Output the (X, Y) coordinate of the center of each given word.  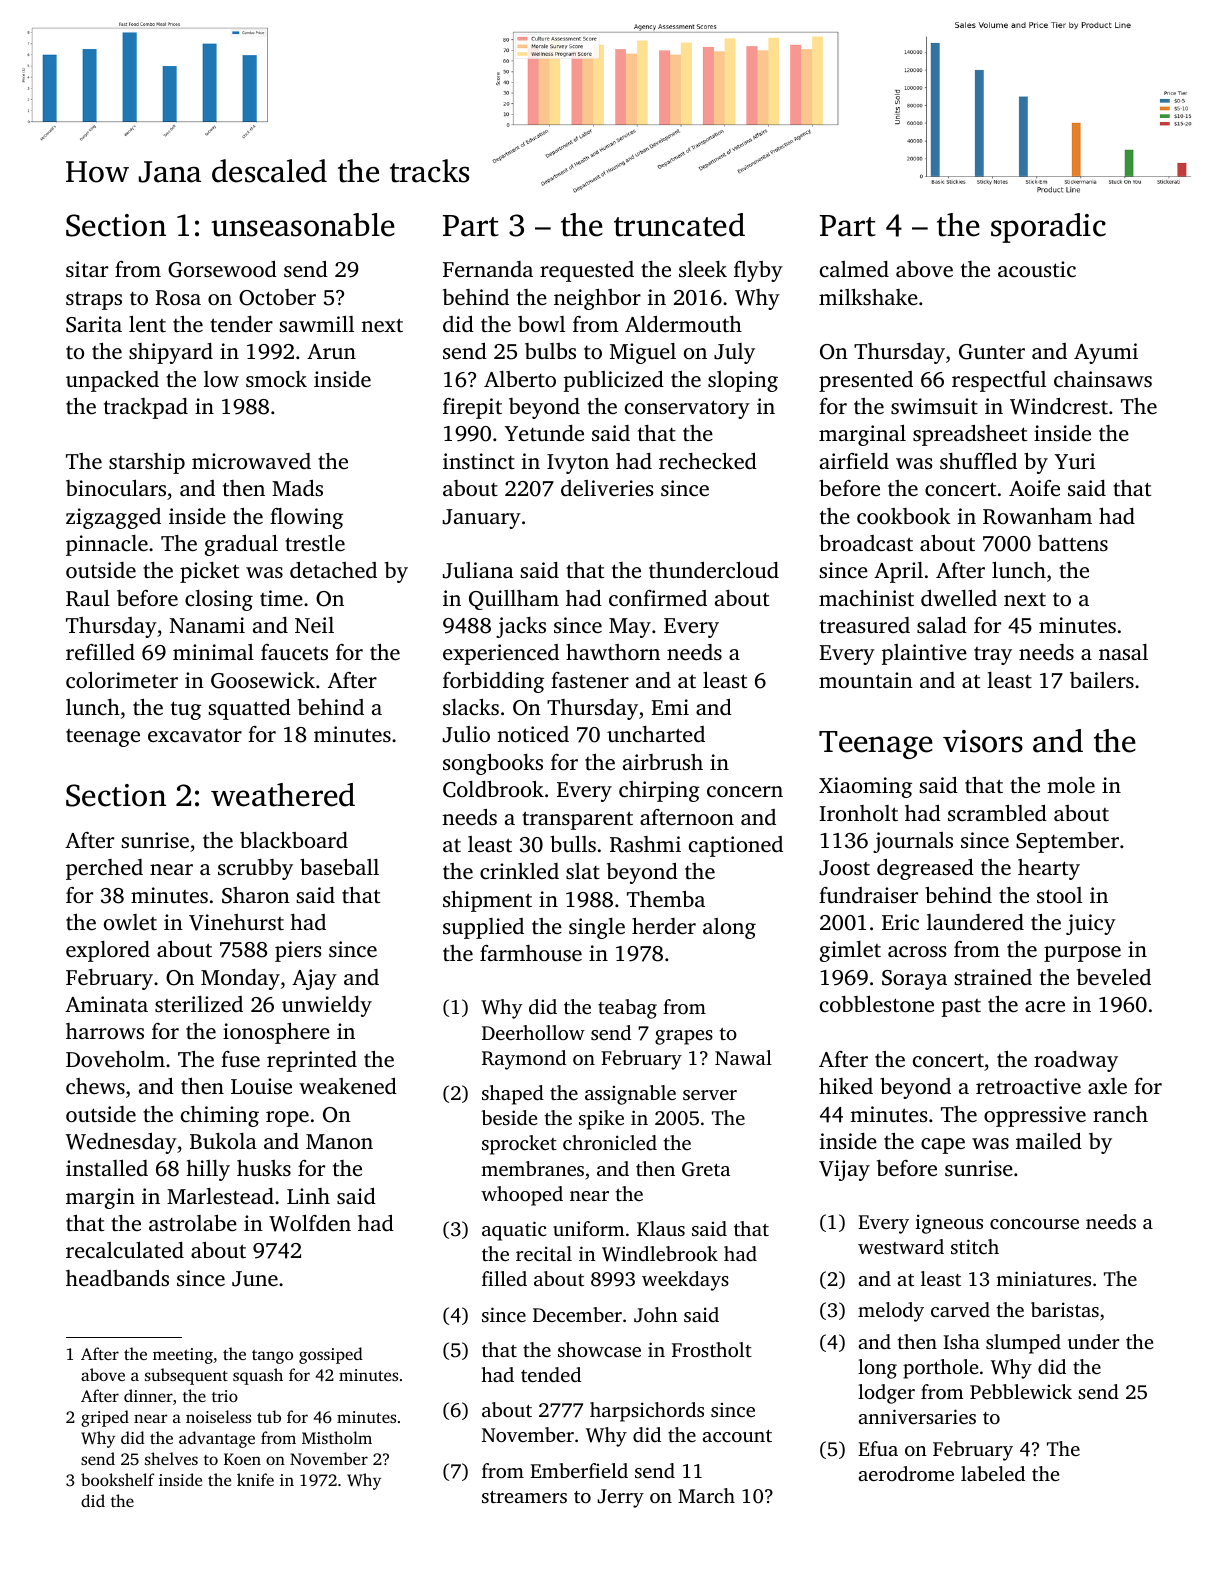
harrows (105, 1031)
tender (241, 324)
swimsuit (934, 406)
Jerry (620, 1498)
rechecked (708, 461)
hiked (846, 1086)
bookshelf (118, 1479)
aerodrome (906, 1473)
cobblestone (877, 1004)
